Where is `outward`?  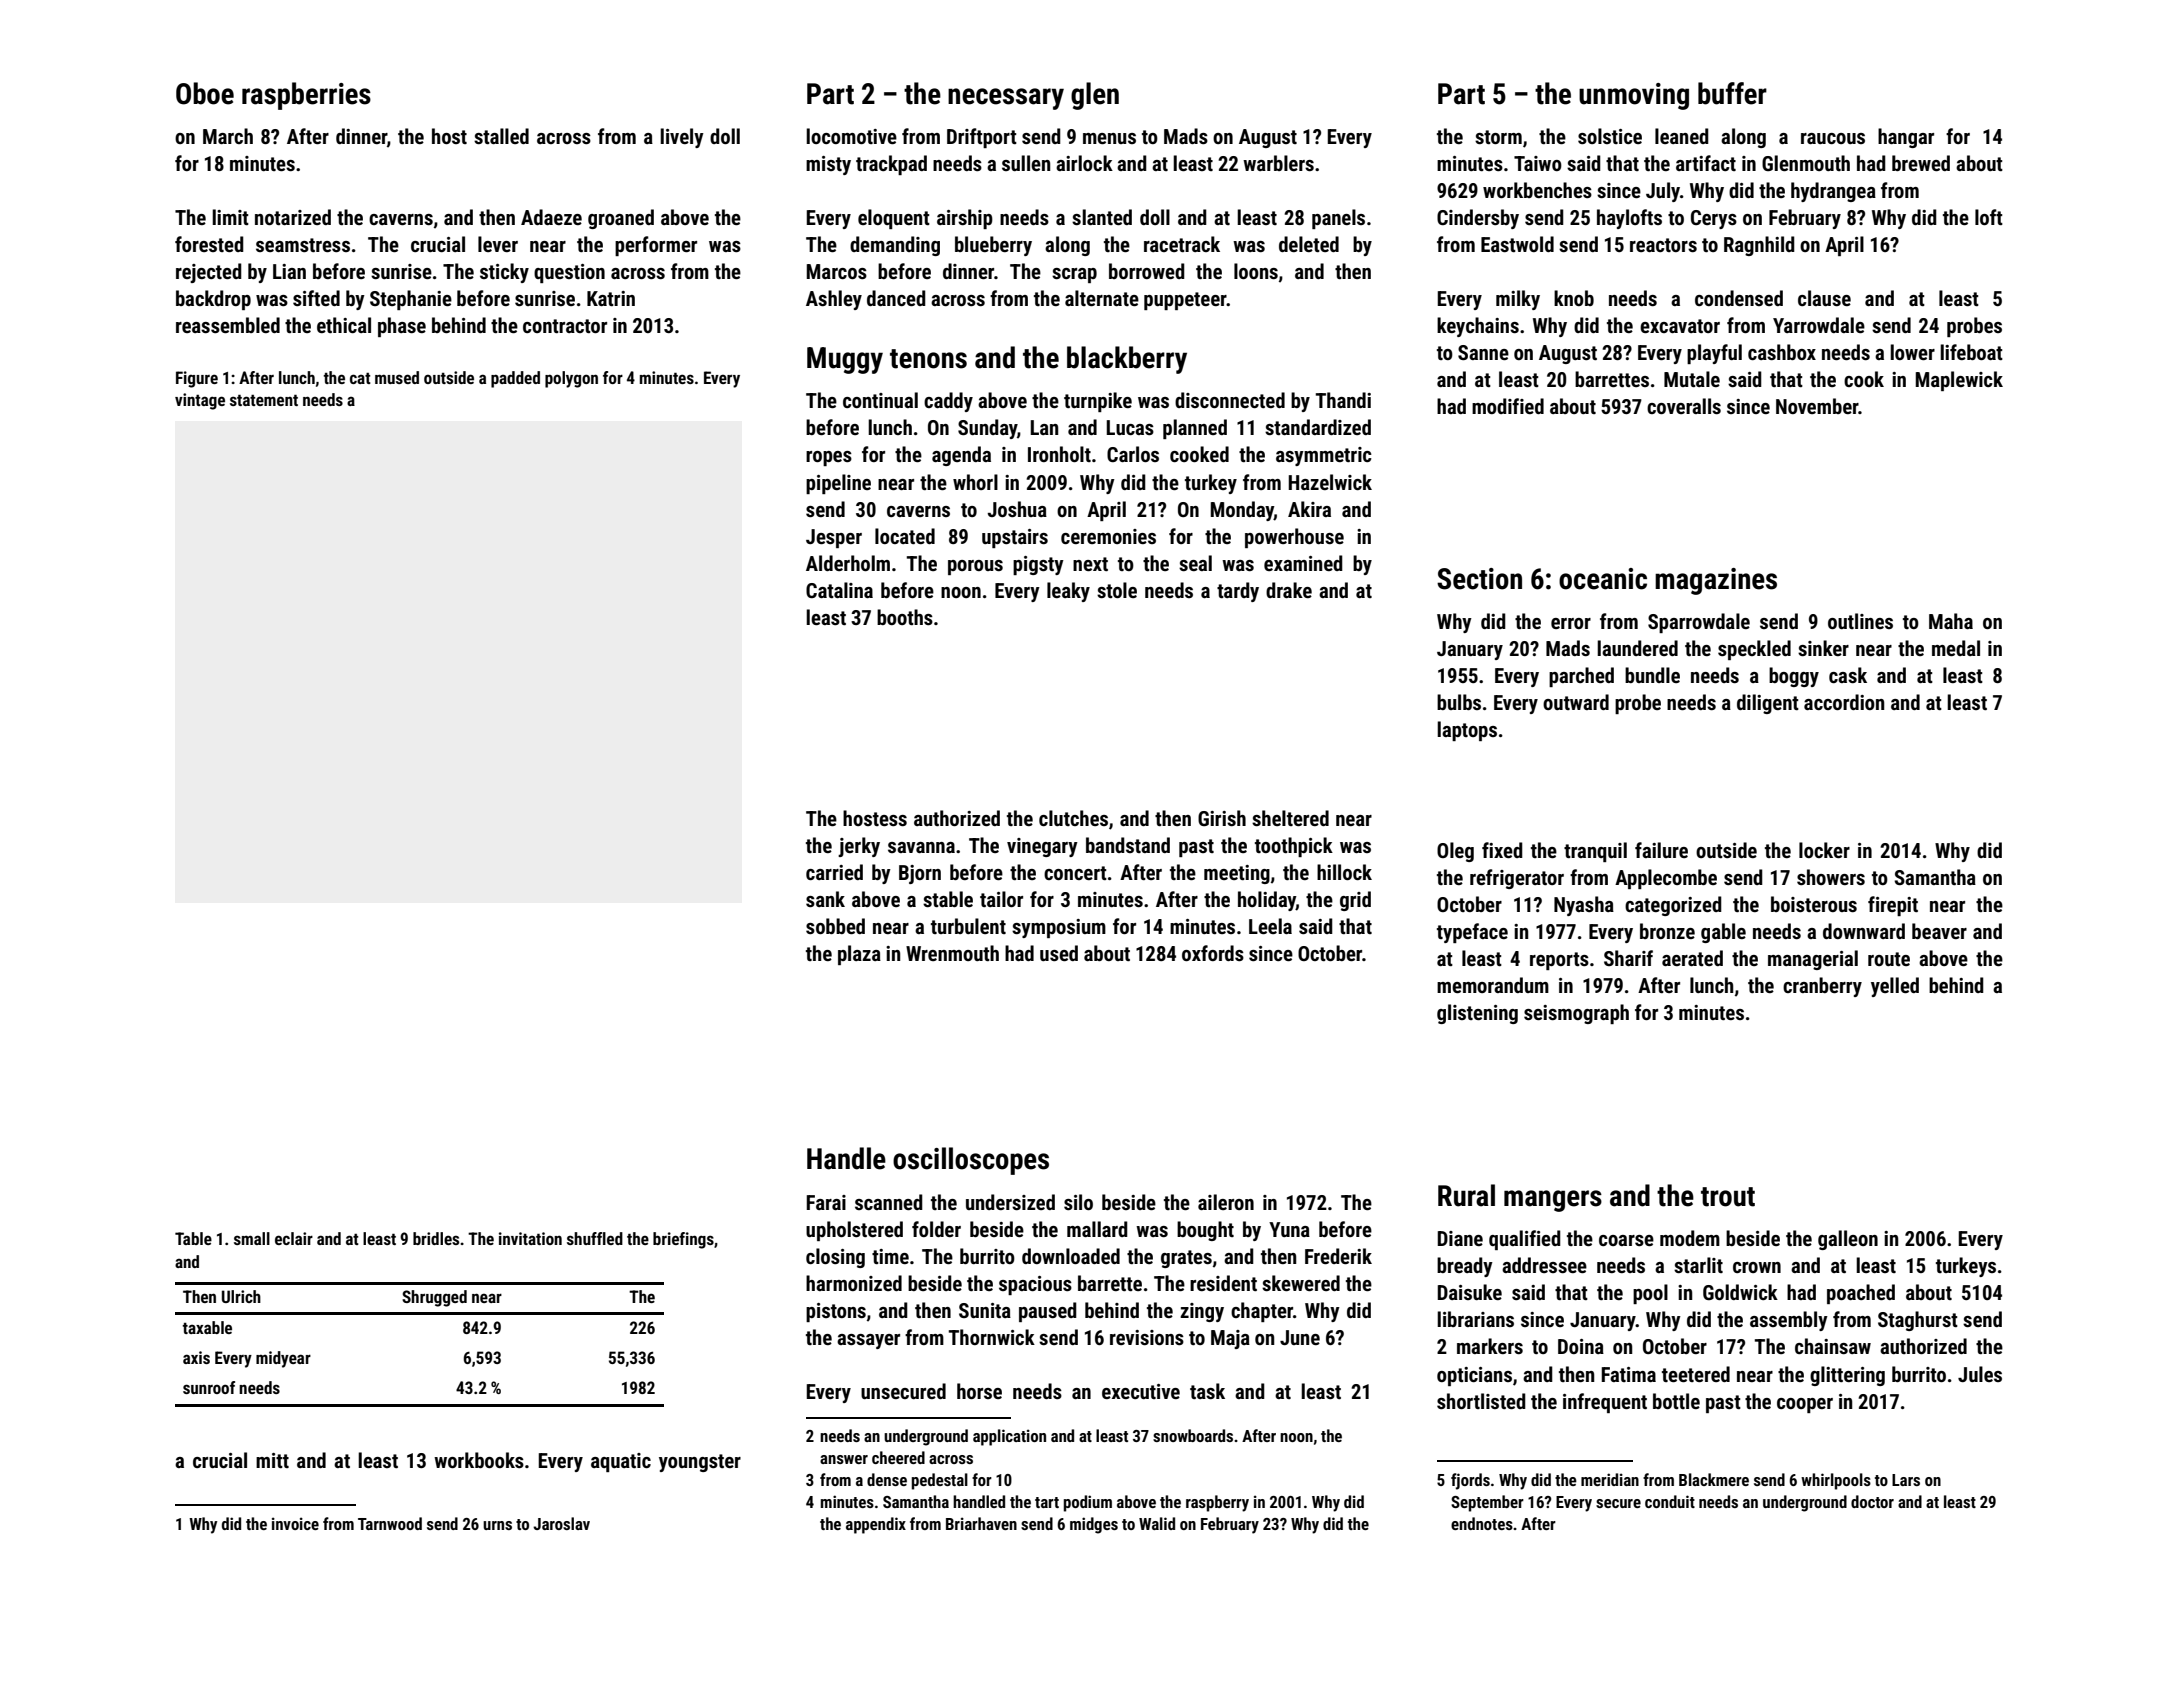 outward is located at coordinates (1576, 702).
